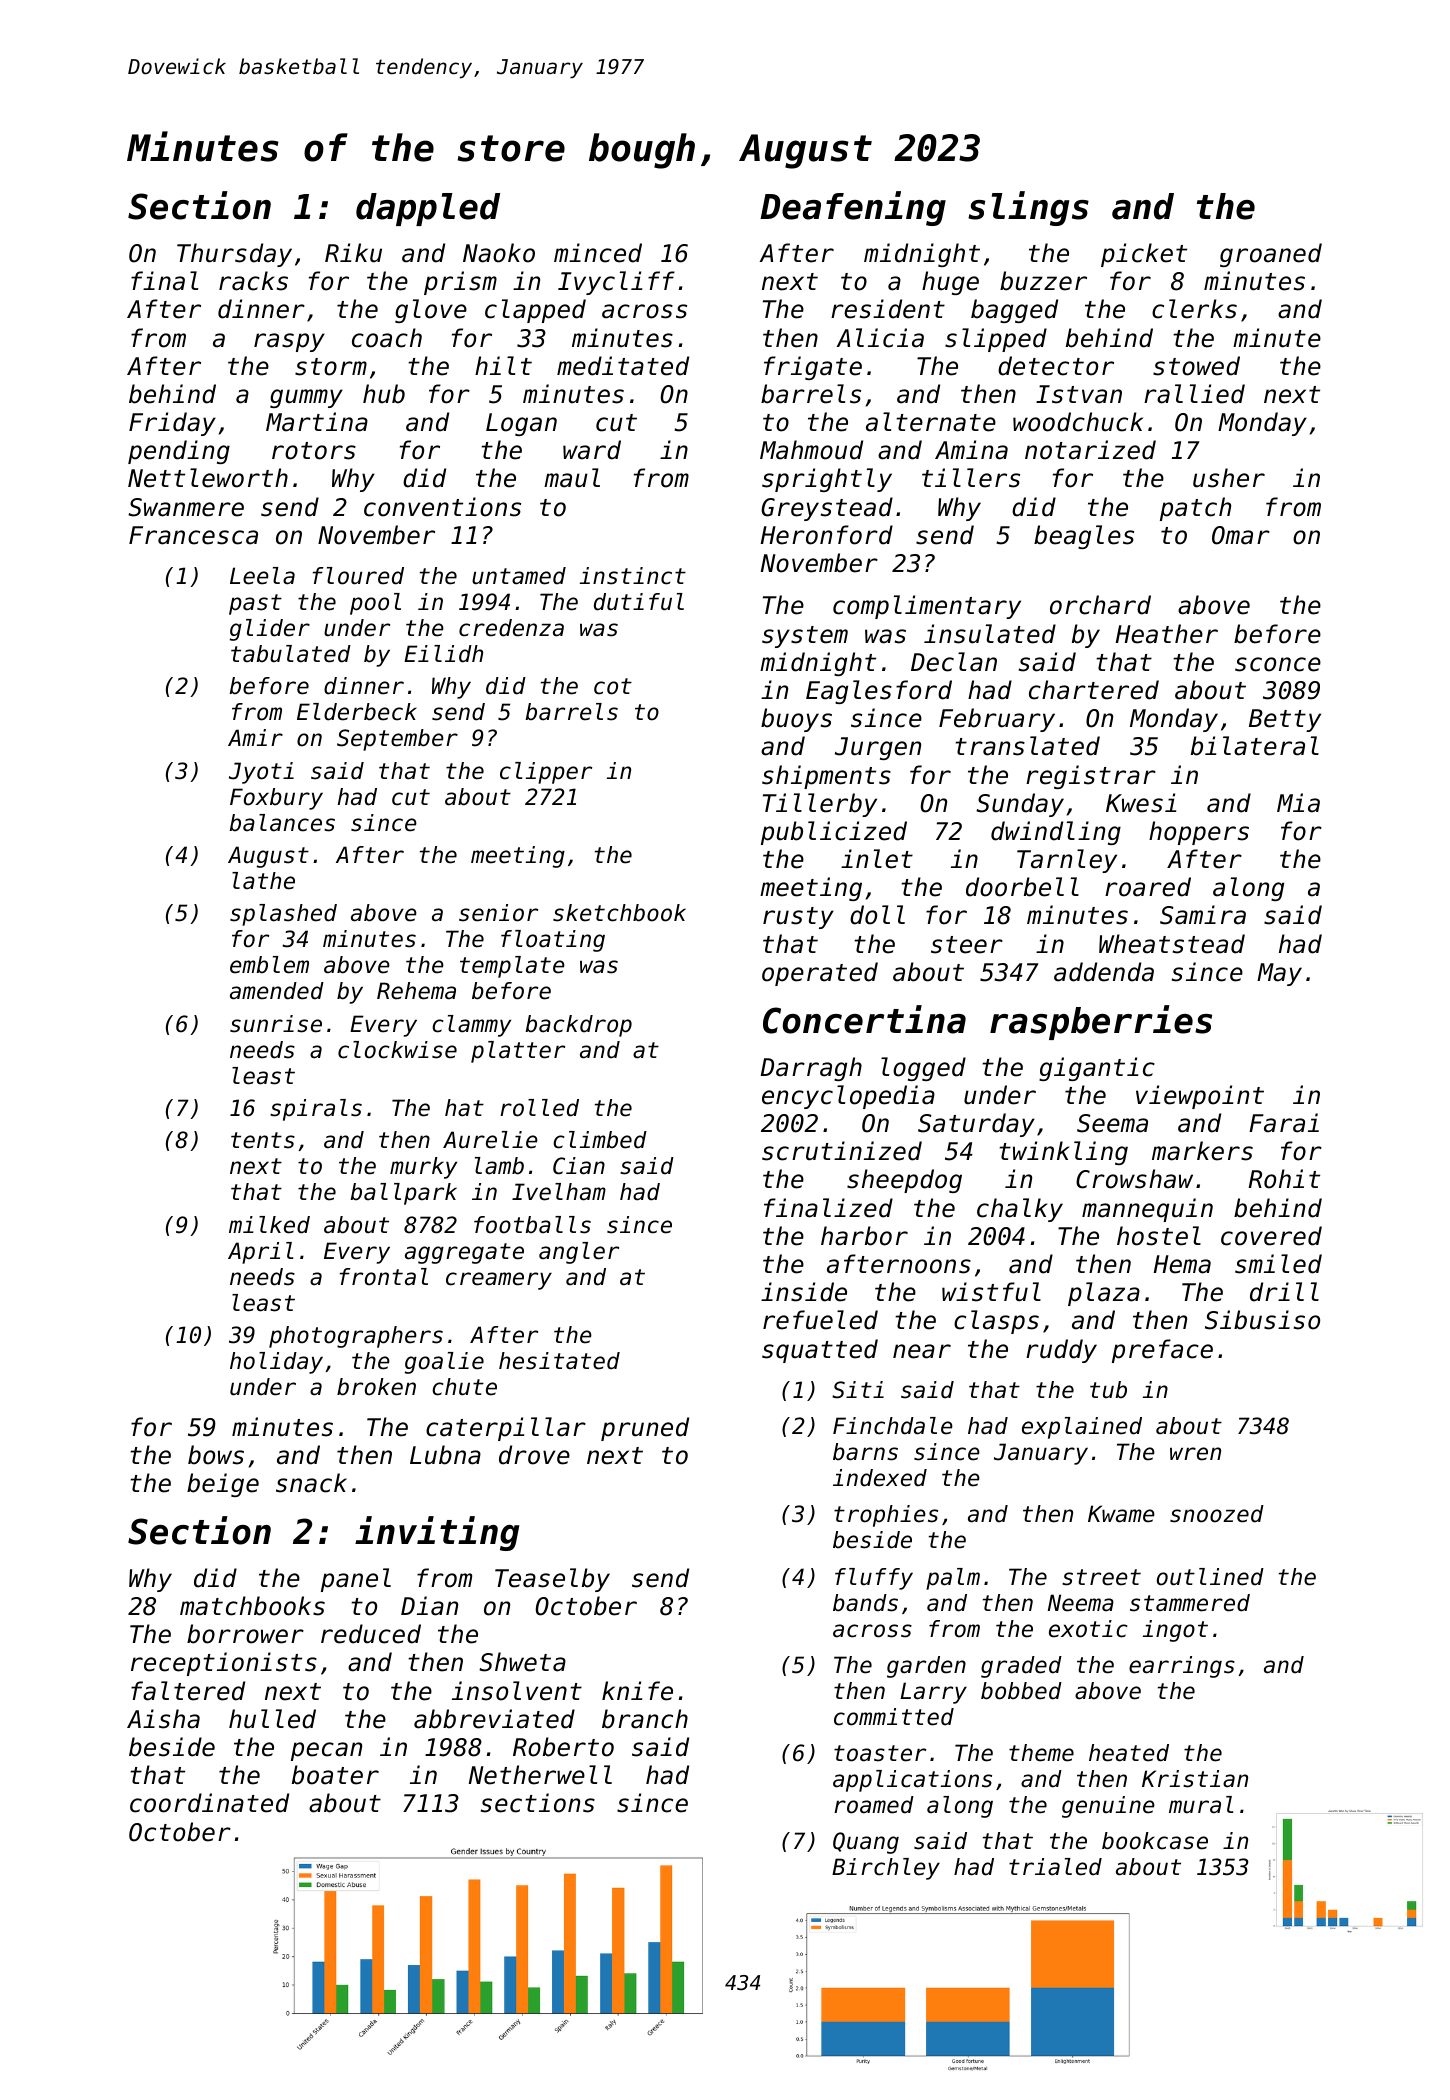  What do you see at coordinates (494, 1719) in the document?
I see `abbreviated` at bounding box center [494, 1719].
